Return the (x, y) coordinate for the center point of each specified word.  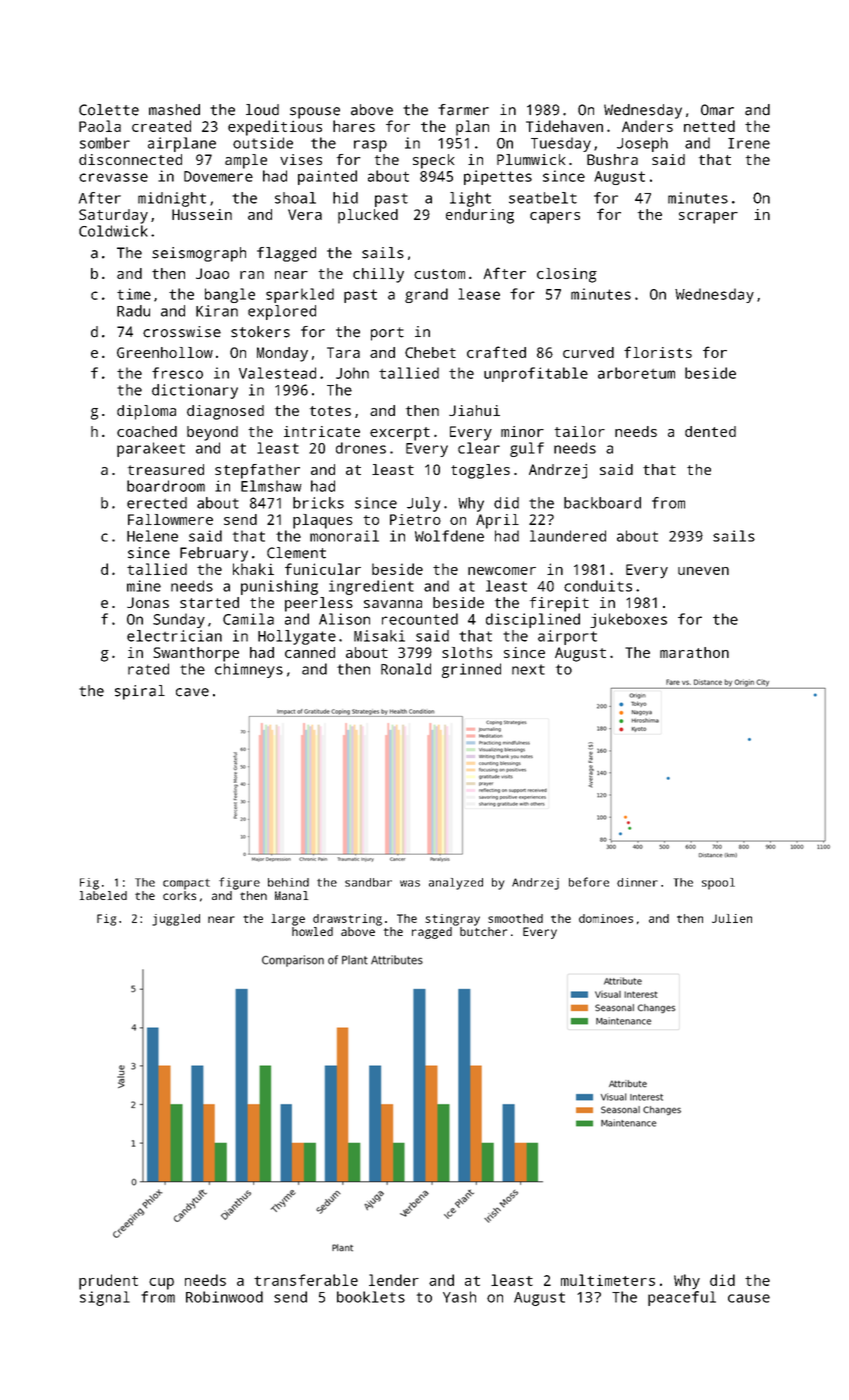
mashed (174, 110)
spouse (315, 113)
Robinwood (224, 1297)
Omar (717, 110)
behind (288, 882)
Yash (459, 1297)
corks (179, 895)
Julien (732, 918)
